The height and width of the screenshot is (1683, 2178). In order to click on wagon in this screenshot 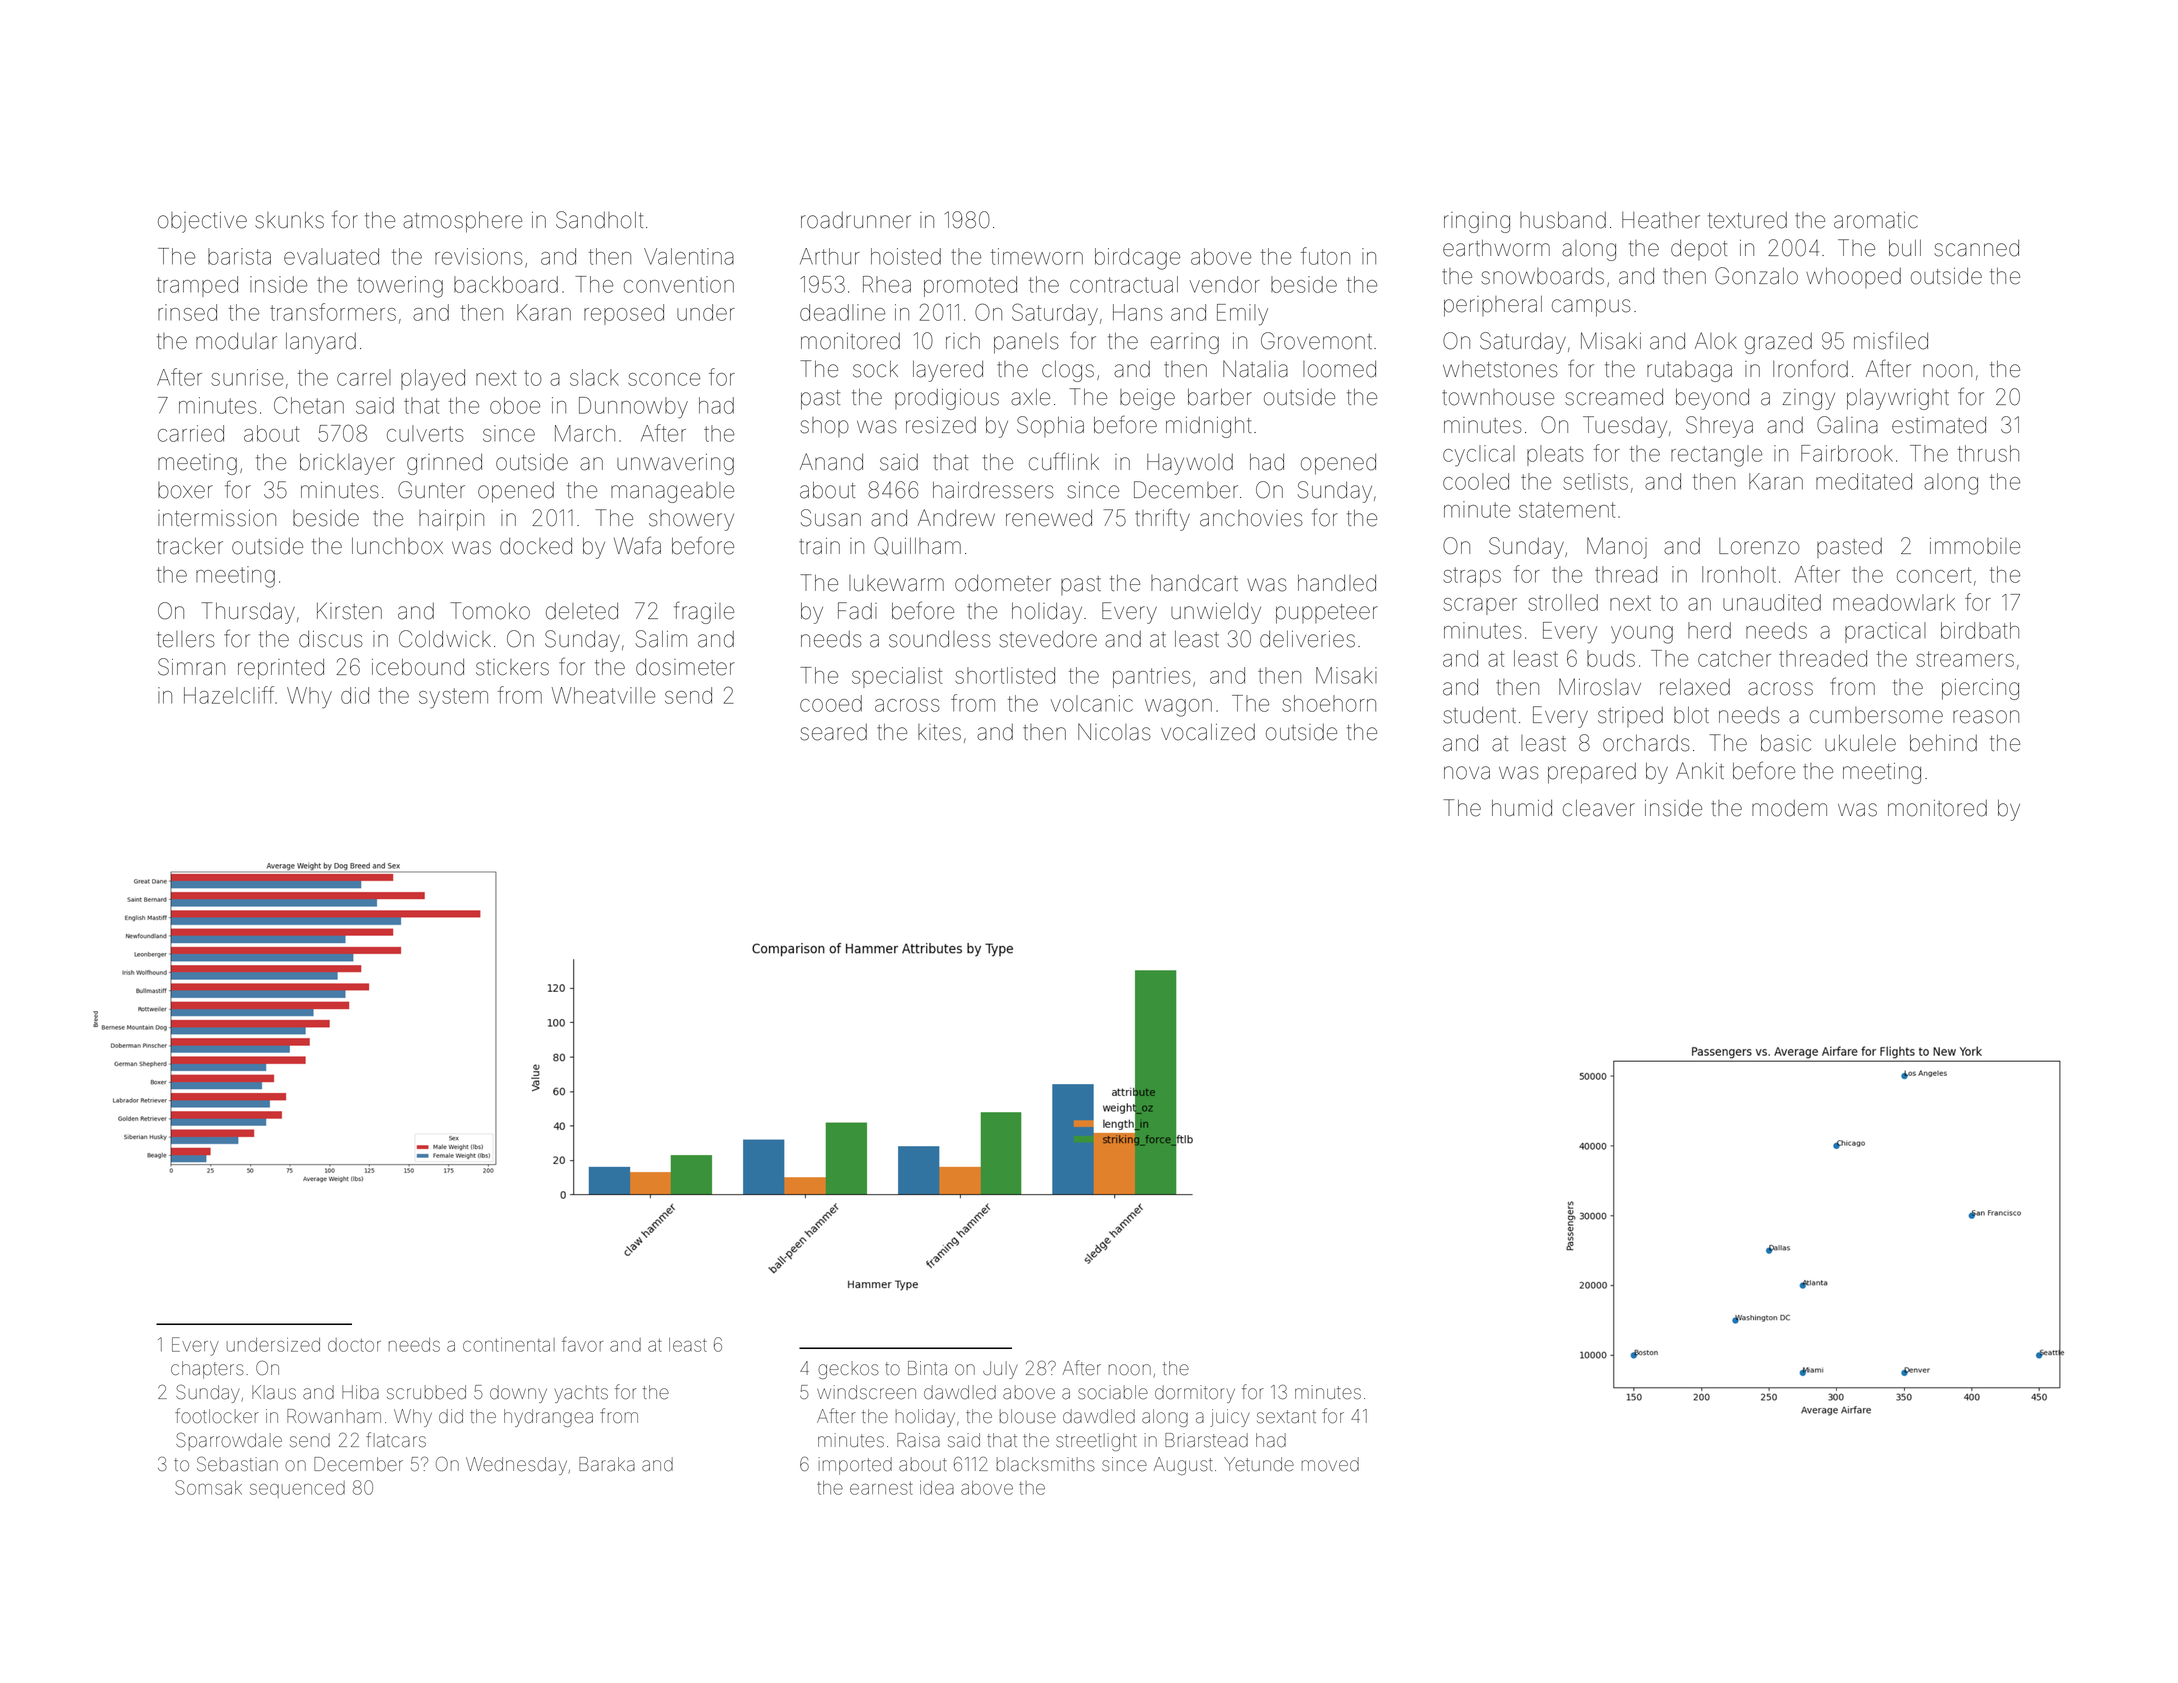, I will do `click(1178, 708)`.
